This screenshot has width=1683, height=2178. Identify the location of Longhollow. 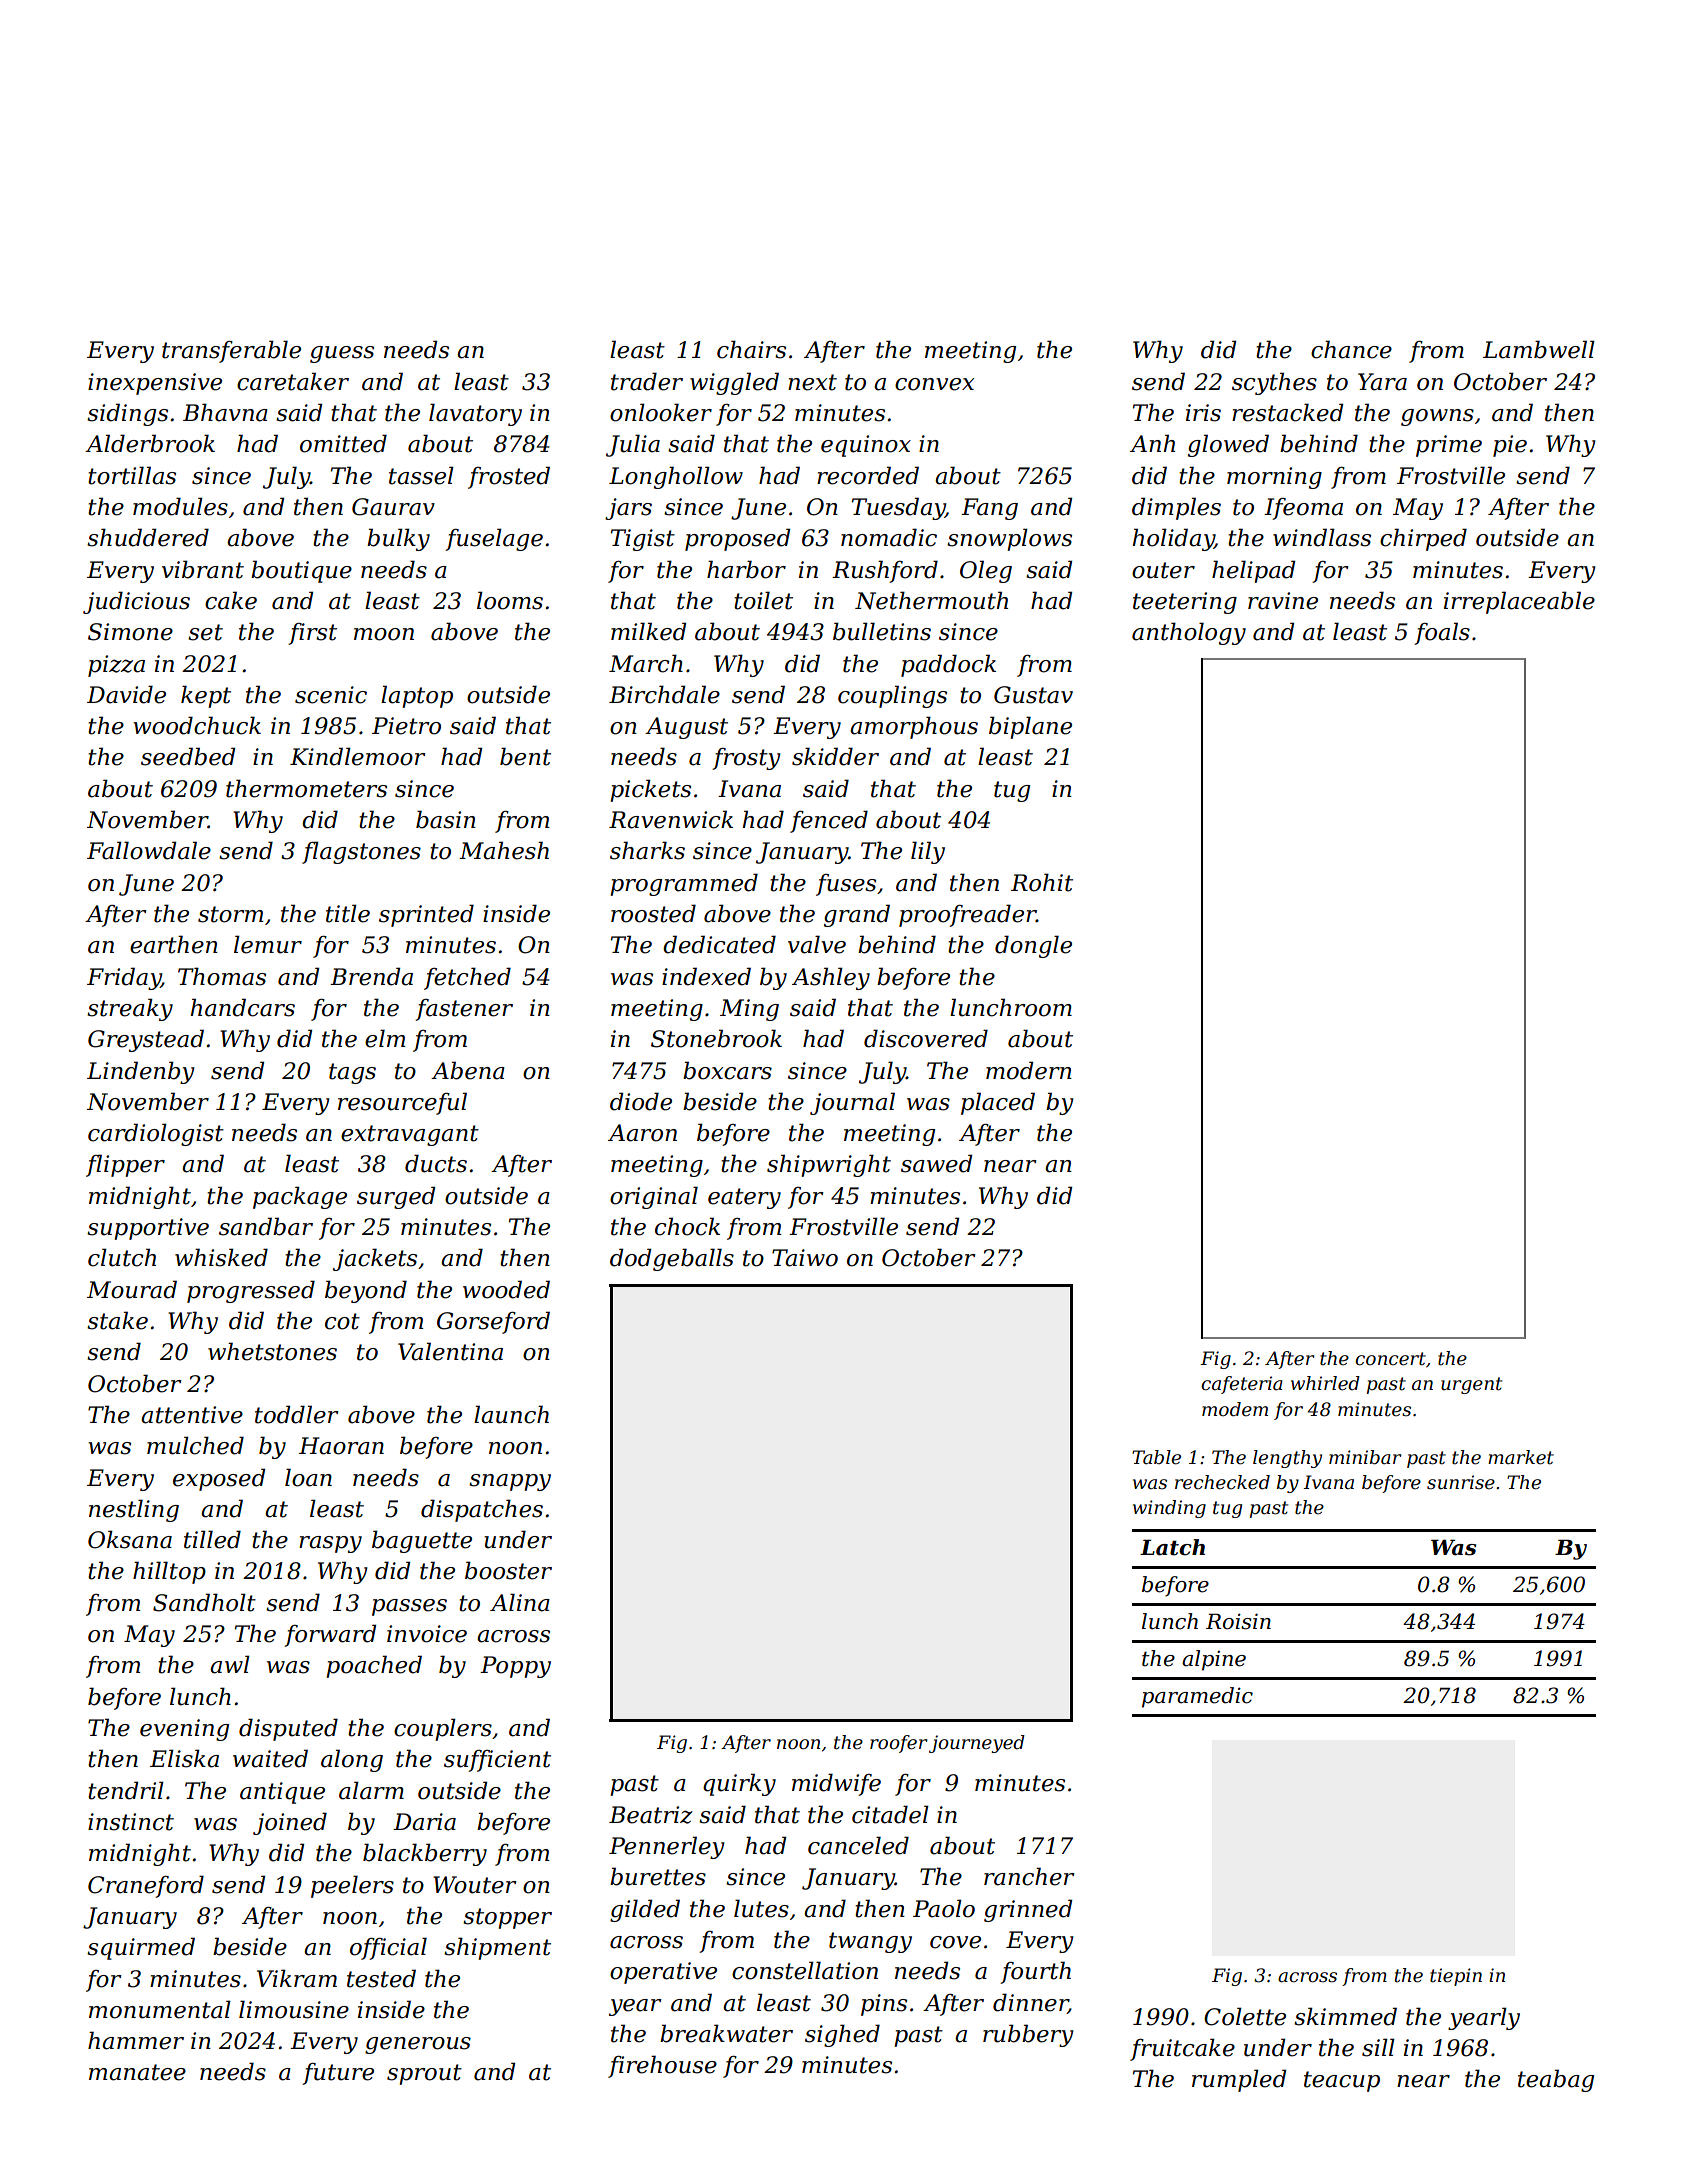
(676, 477).
